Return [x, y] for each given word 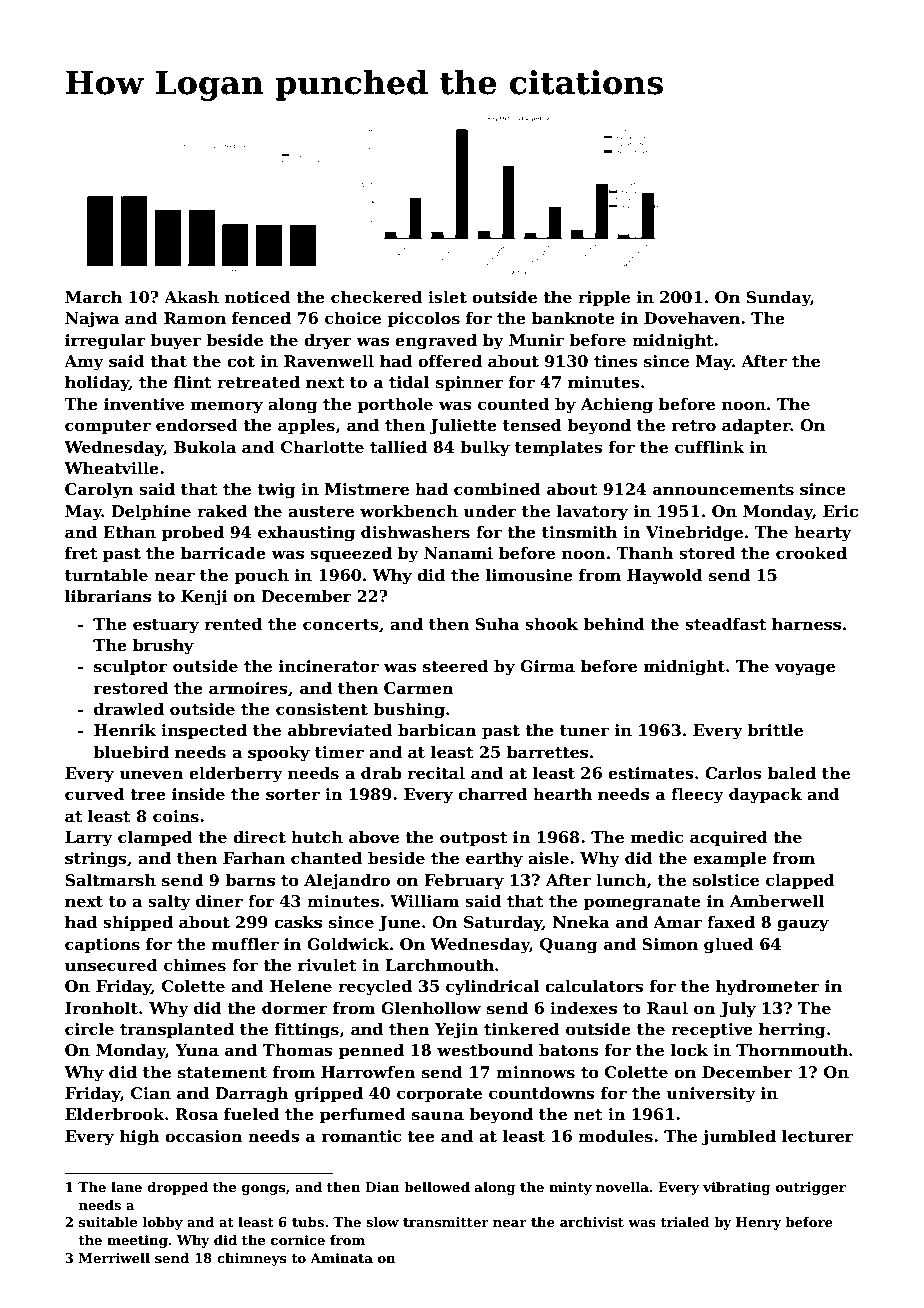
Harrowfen [368, 1072]
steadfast [726, 624]
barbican [437, 730]
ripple [604, 299]
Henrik [125, 730]
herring [792, 1031]
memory [227, 407]
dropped [177, 1188]
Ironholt [101, 1008]
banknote [573, 318]
